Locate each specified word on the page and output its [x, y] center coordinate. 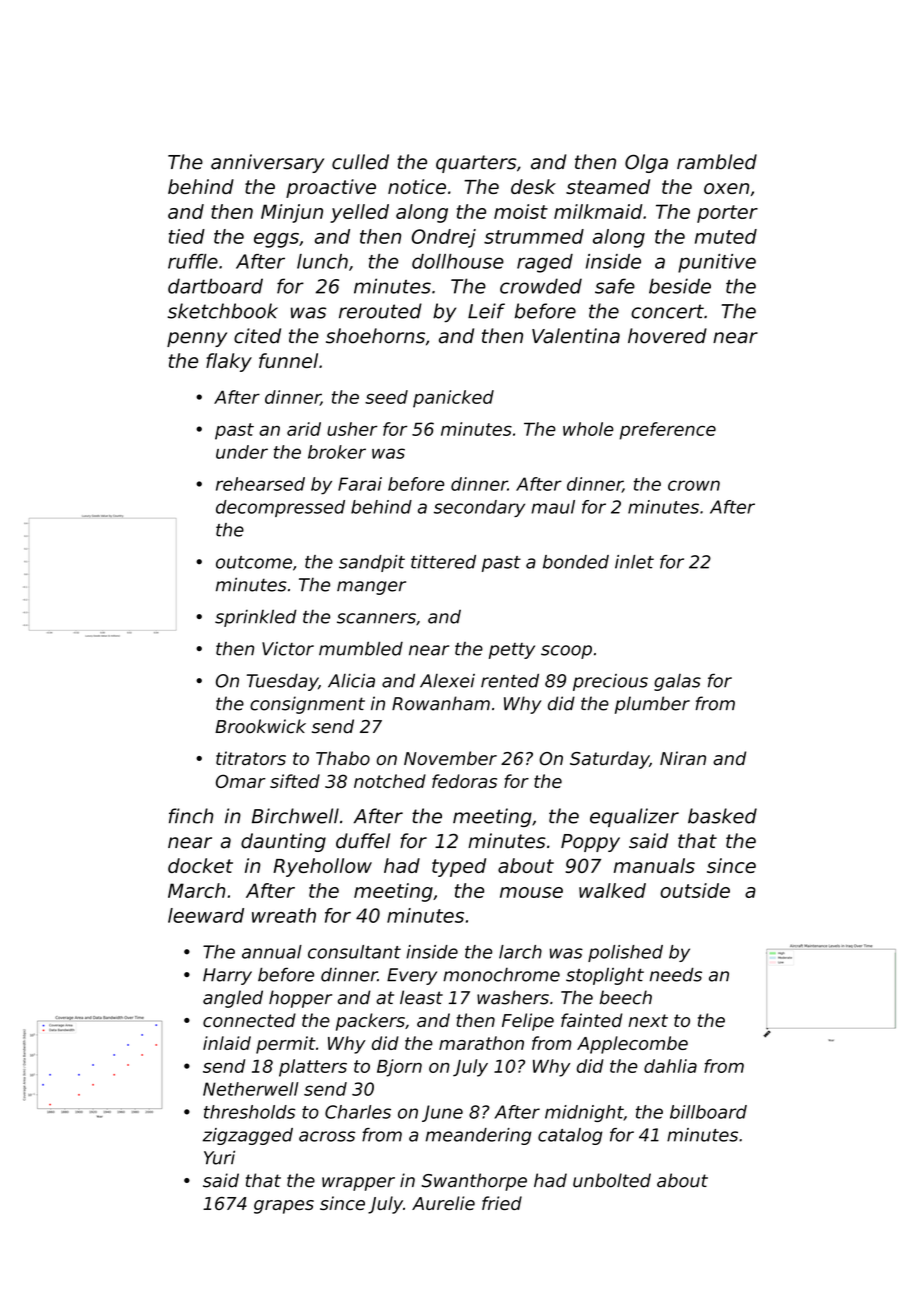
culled [360, 162]
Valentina [576, 336]
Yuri [219, 1157]
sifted [295, 781]
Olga [646, 163]
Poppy [590, 843]
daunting [283, 842]
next [648, 1020]
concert [667, 311]
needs [676, 974]
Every [412, 976]
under [242, 452]
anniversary [267, 163]
